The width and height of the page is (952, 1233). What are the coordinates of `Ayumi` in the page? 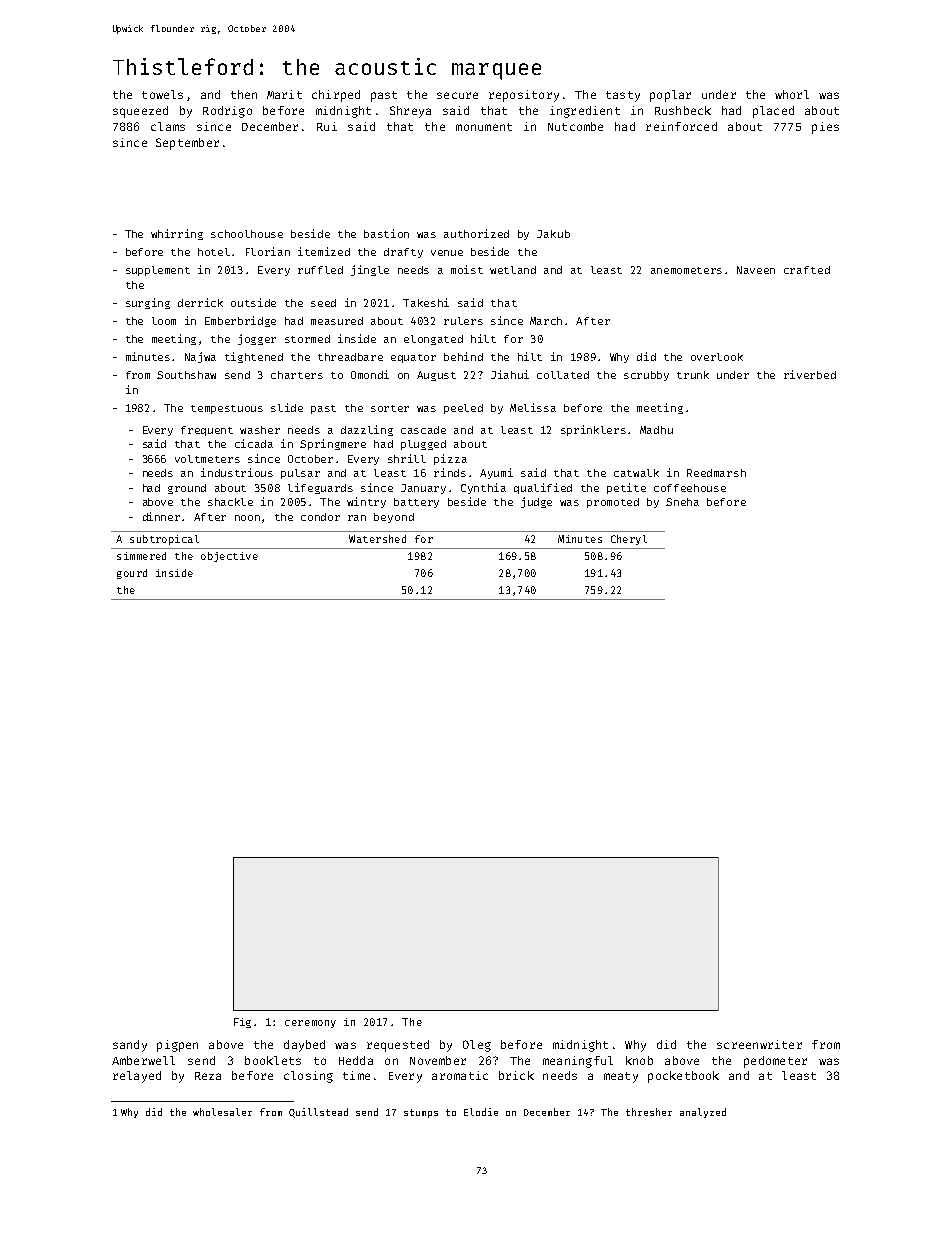 It's located at (496, 473).
